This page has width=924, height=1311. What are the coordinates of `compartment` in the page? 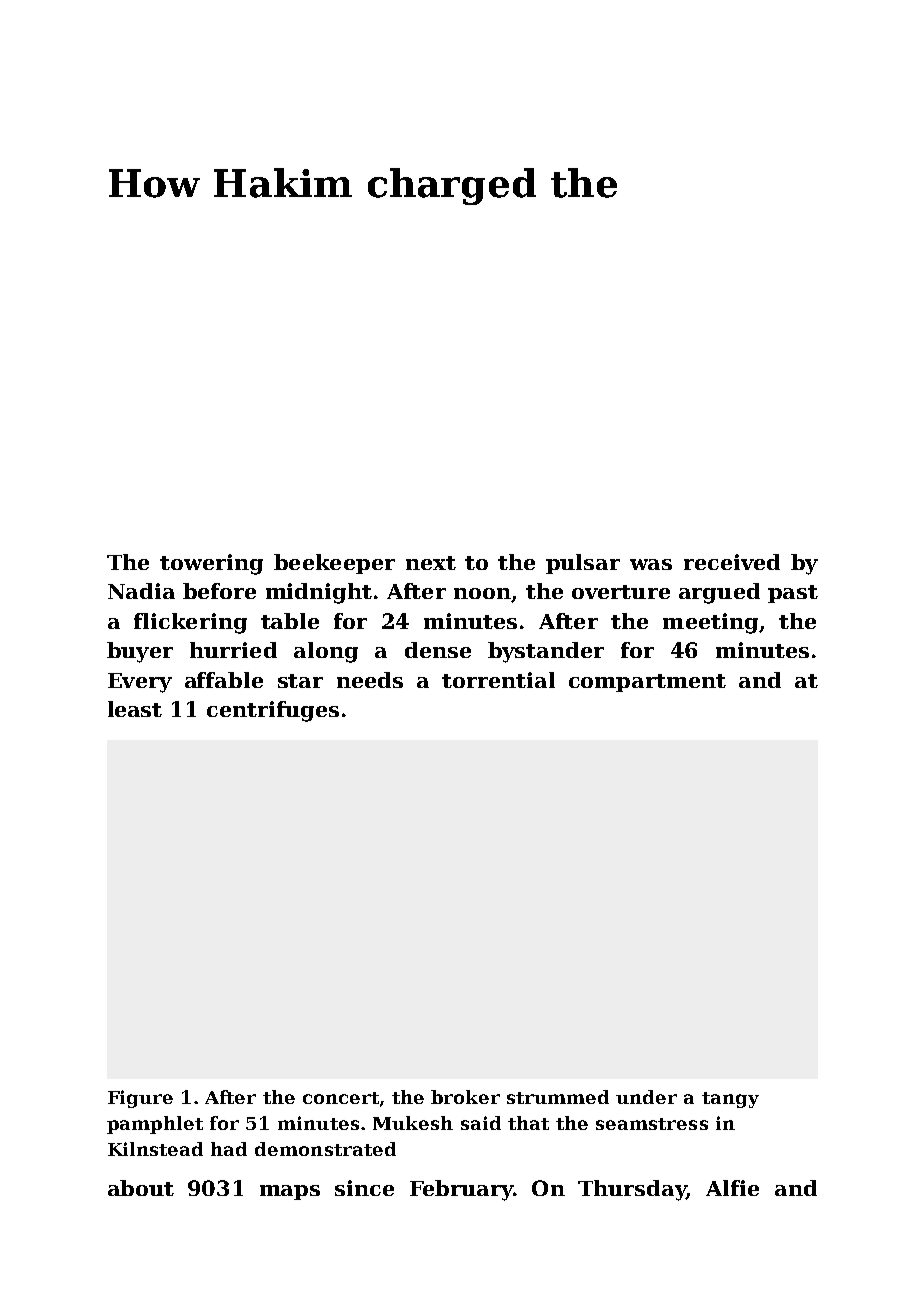 It's located at (647, 683).
